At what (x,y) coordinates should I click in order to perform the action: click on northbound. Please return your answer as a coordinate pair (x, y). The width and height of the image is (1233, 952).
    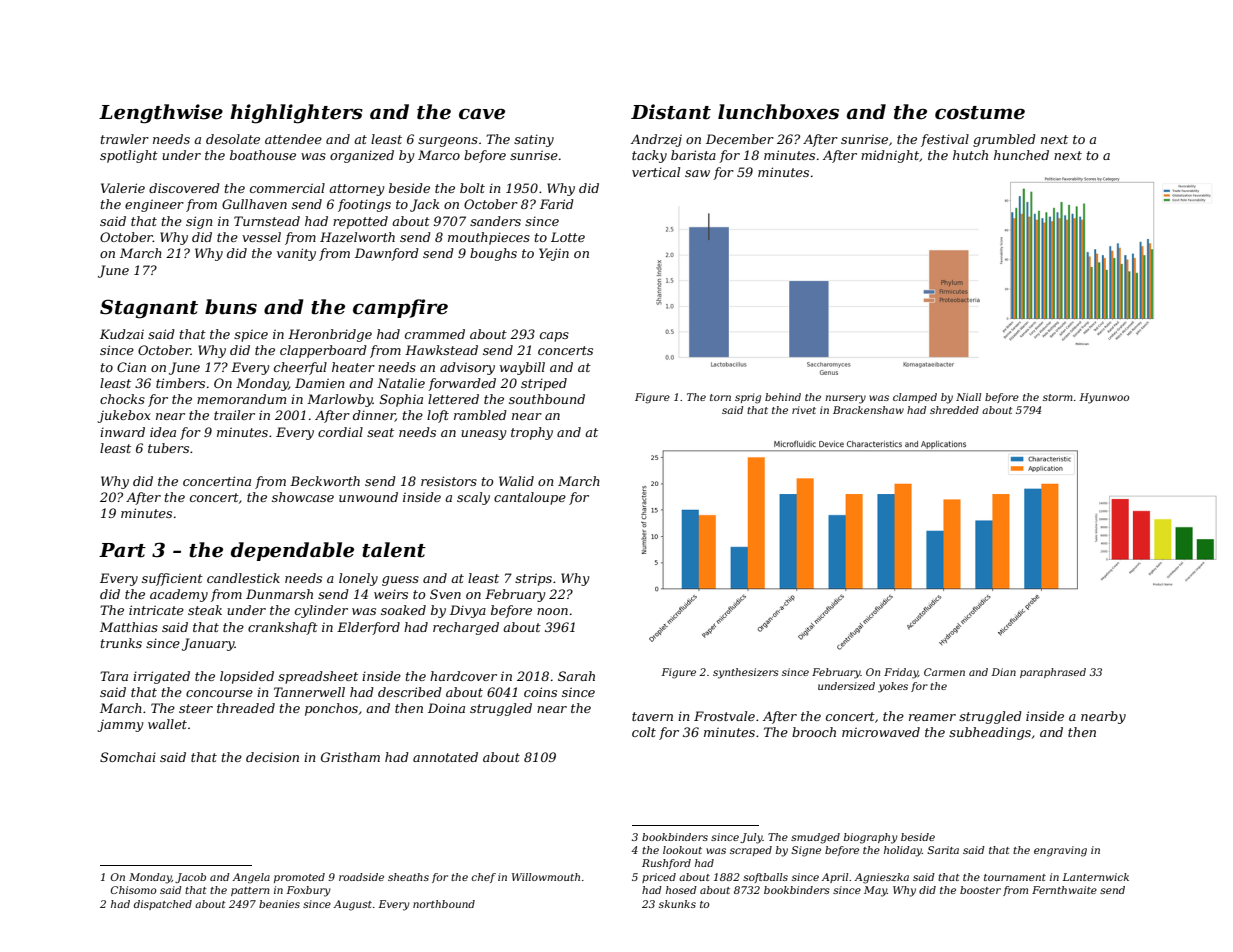
    Looking at the image, I should click on (444, 904).
